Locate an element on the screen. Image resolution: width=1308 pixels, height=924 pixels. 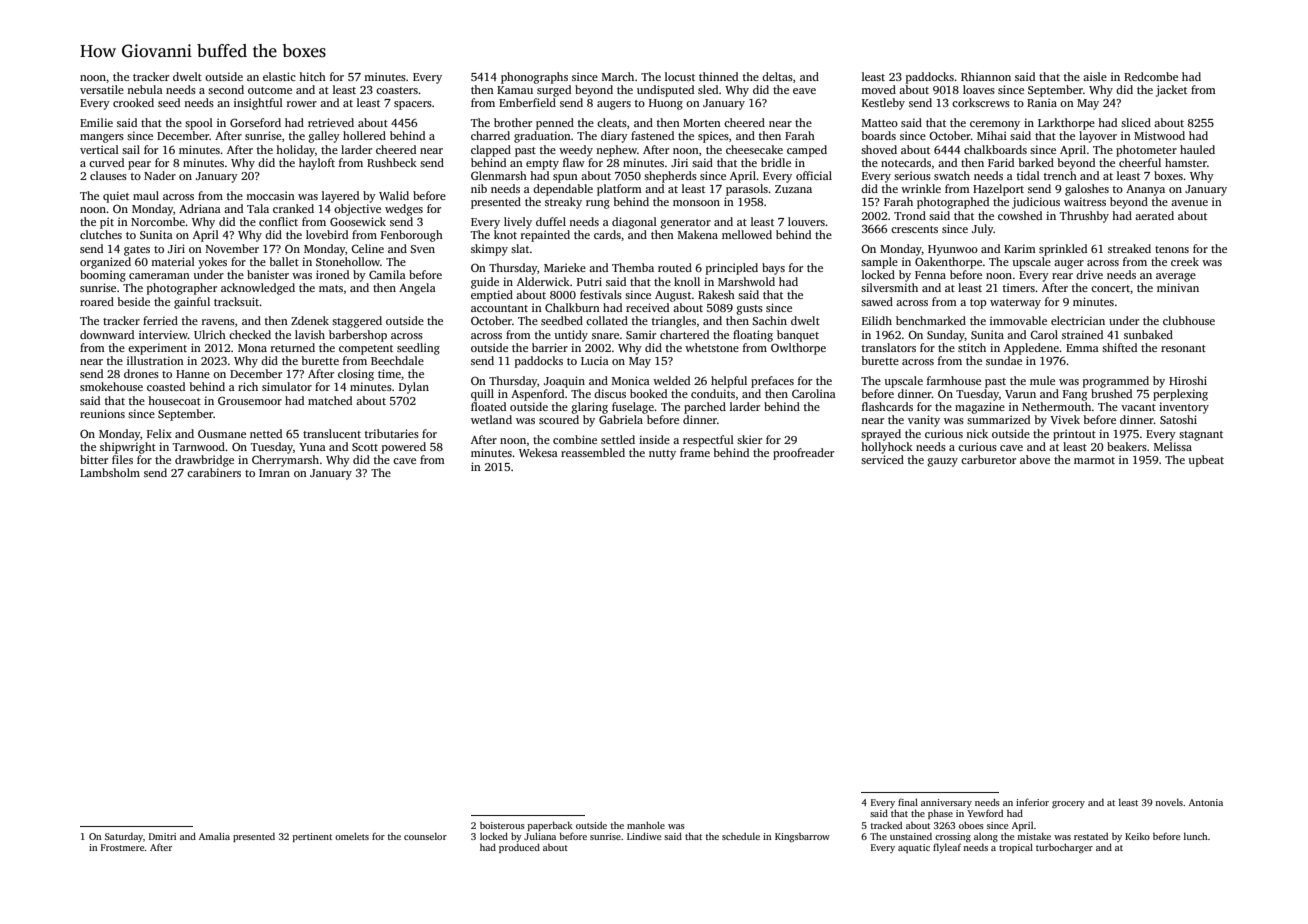
upbeat is located at coordinates (1206, 461).
